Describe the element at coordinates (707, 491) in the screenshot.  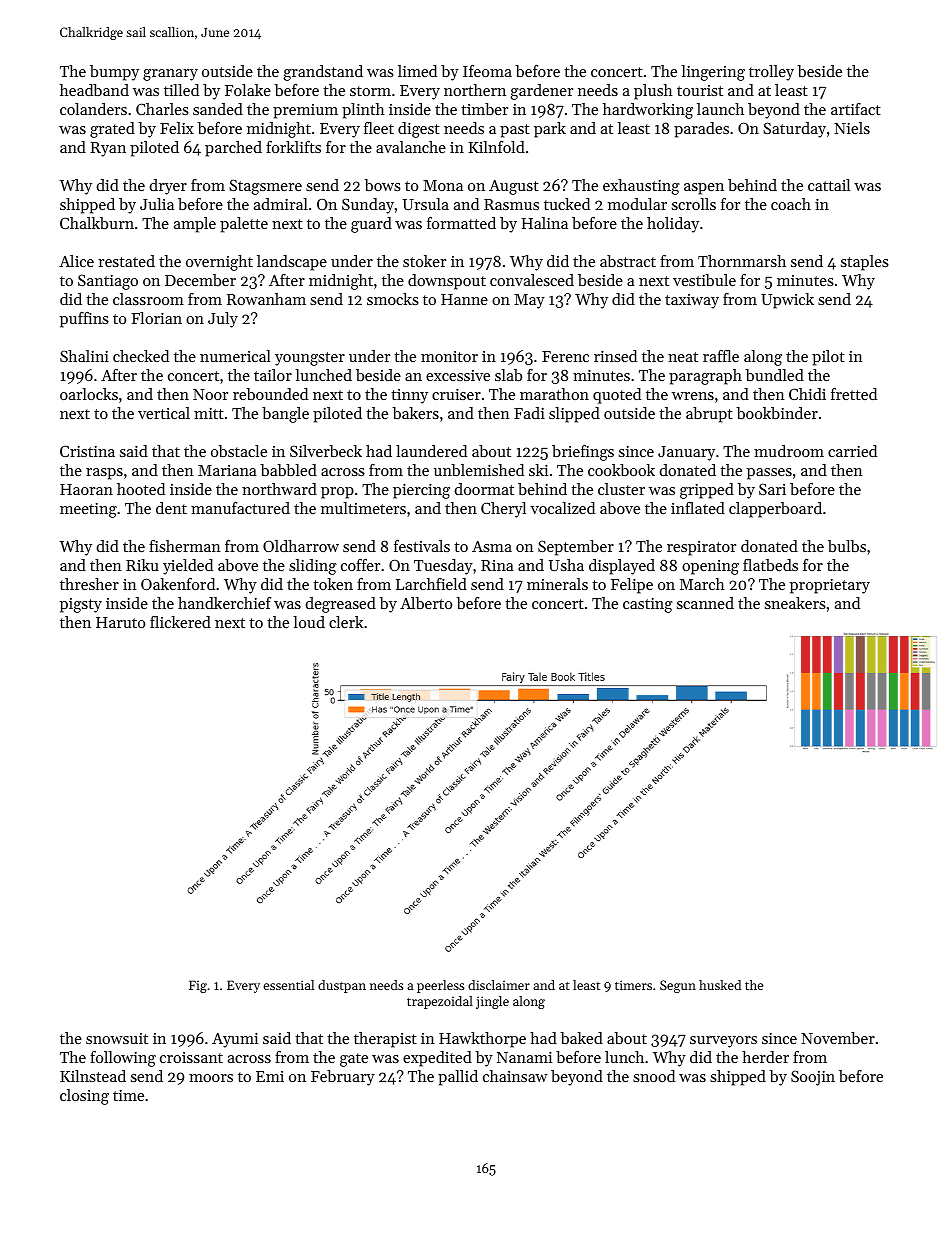
I see `gripped` at that location.
